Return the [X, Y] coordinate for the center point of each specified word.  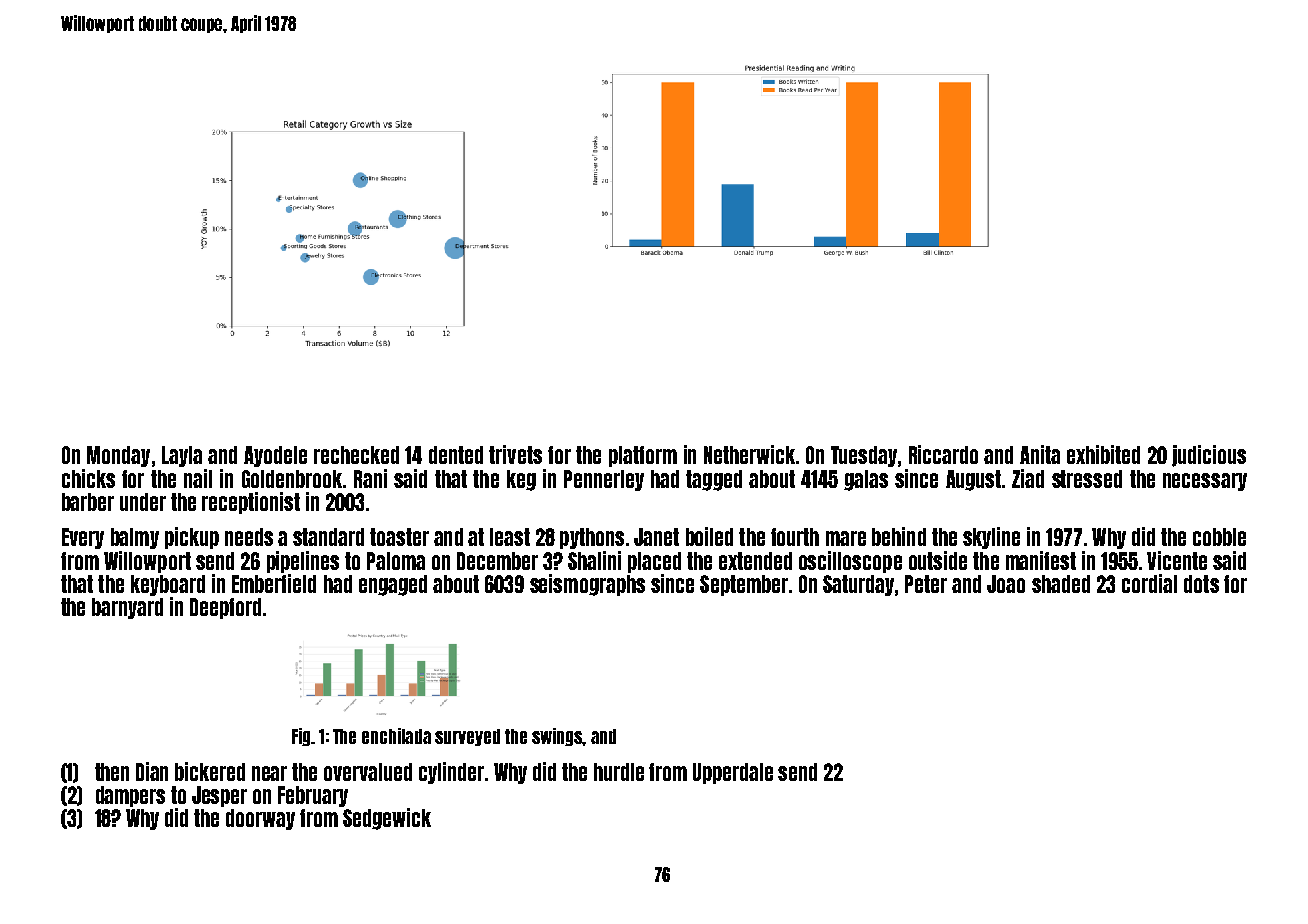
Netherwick [749, 454]
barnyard [127, 608]
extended [755, 561]
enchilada [396, 736]
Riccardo [943, 454]
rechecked [356, 455]
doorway [260, 819]
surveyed [467, 737]
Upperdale [733, 773]
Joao [1006, 584]
